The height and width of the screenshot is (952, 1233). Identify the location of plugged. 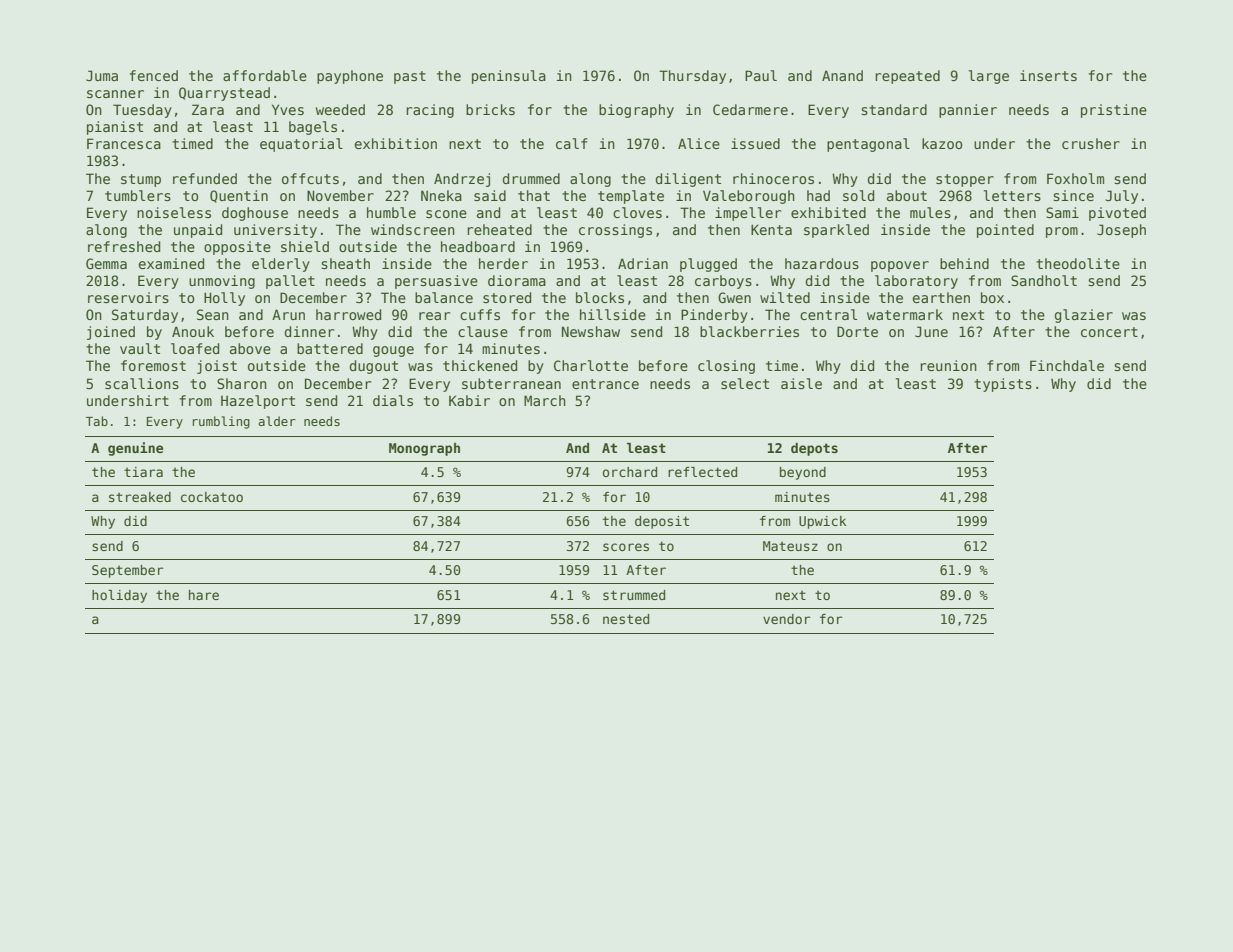
(708, 265).
